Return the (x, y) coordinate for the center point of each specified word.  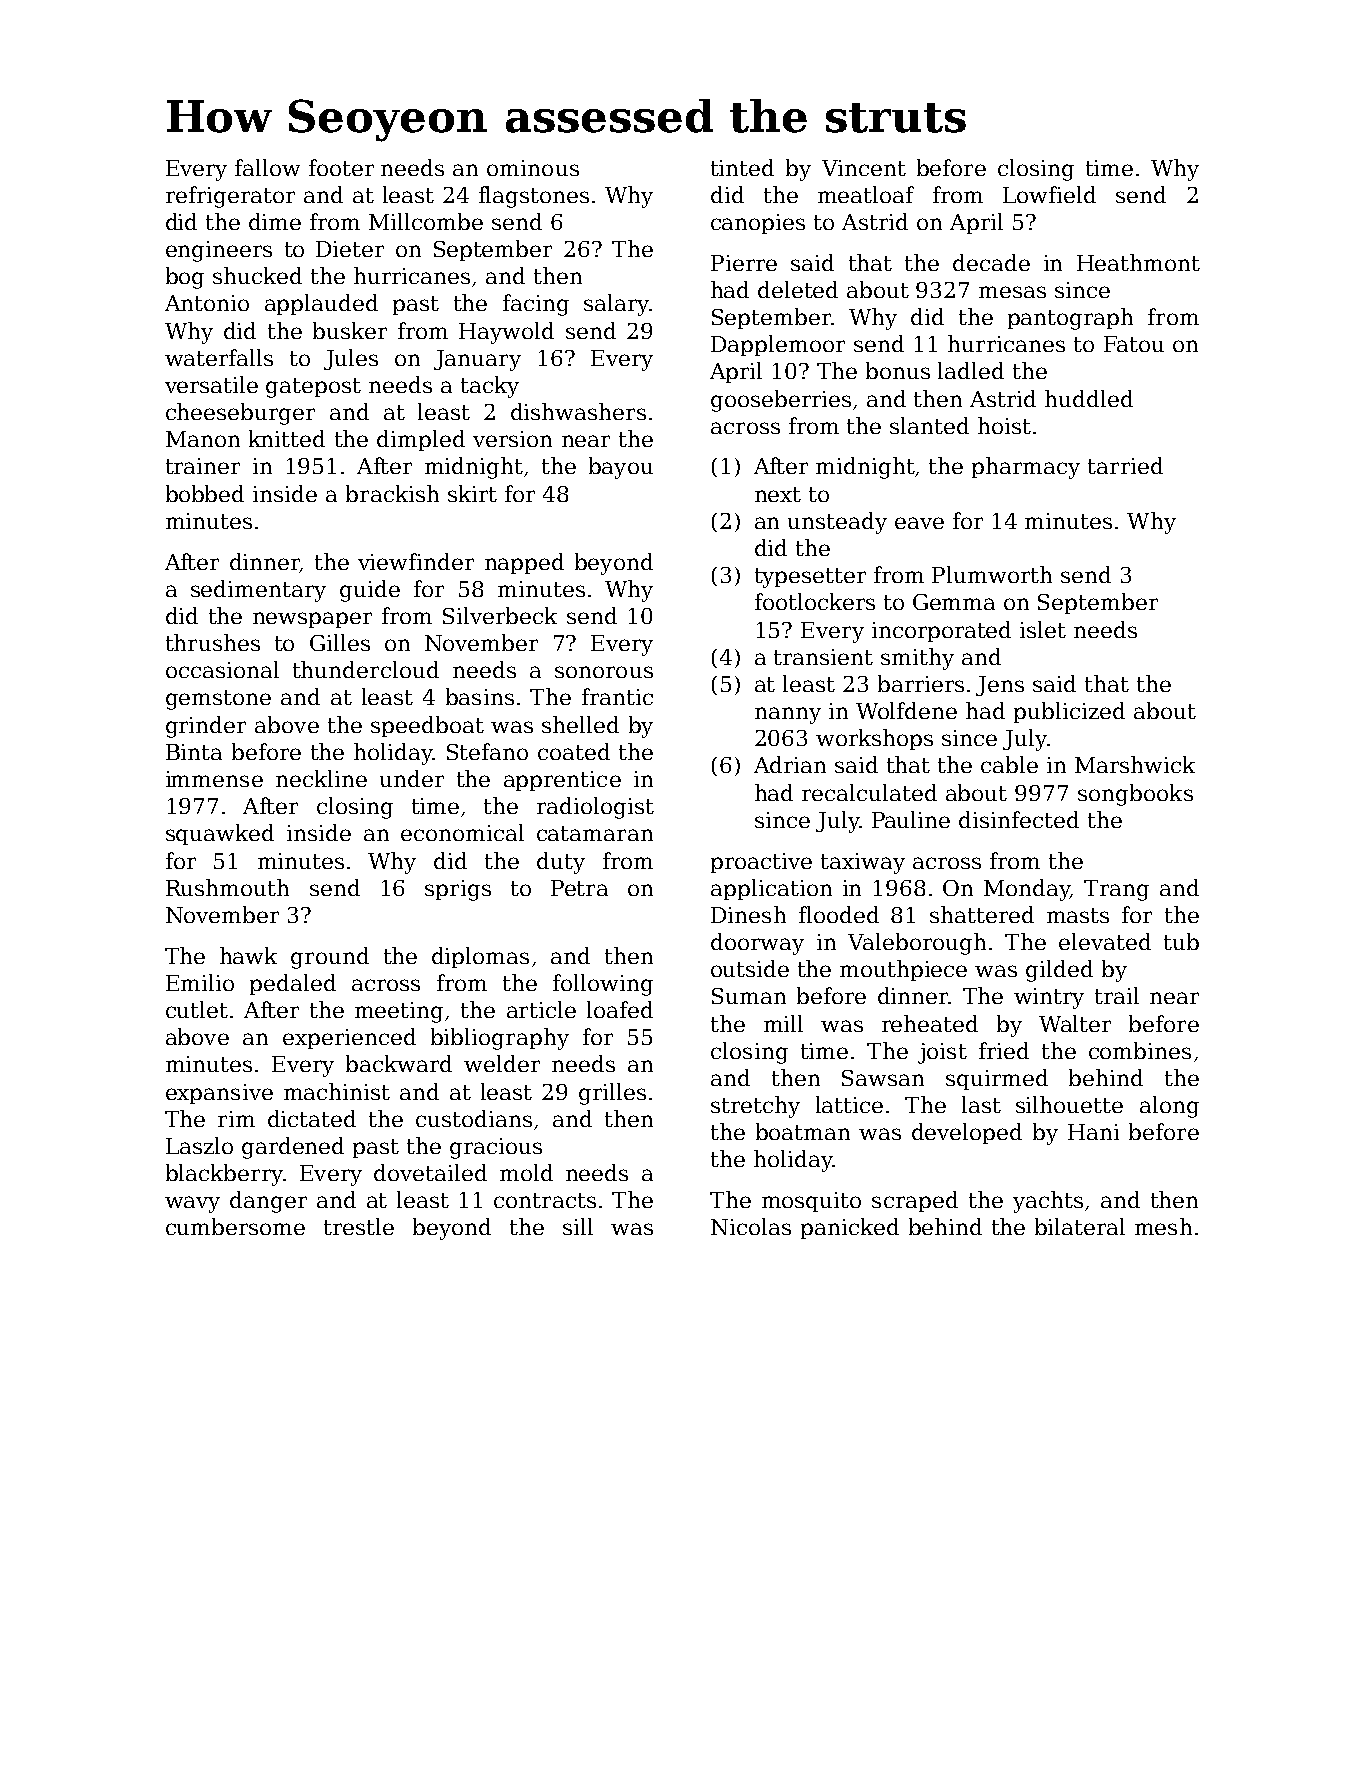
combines (1140, 1050)
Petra (579, 888)
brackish (392, 493)
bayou (621, 468)
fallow (267, 167)
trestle (359, 1226)
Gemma (954, 602)
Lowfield (1049, 194)
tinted (742, 167)
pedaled (293, 984)
